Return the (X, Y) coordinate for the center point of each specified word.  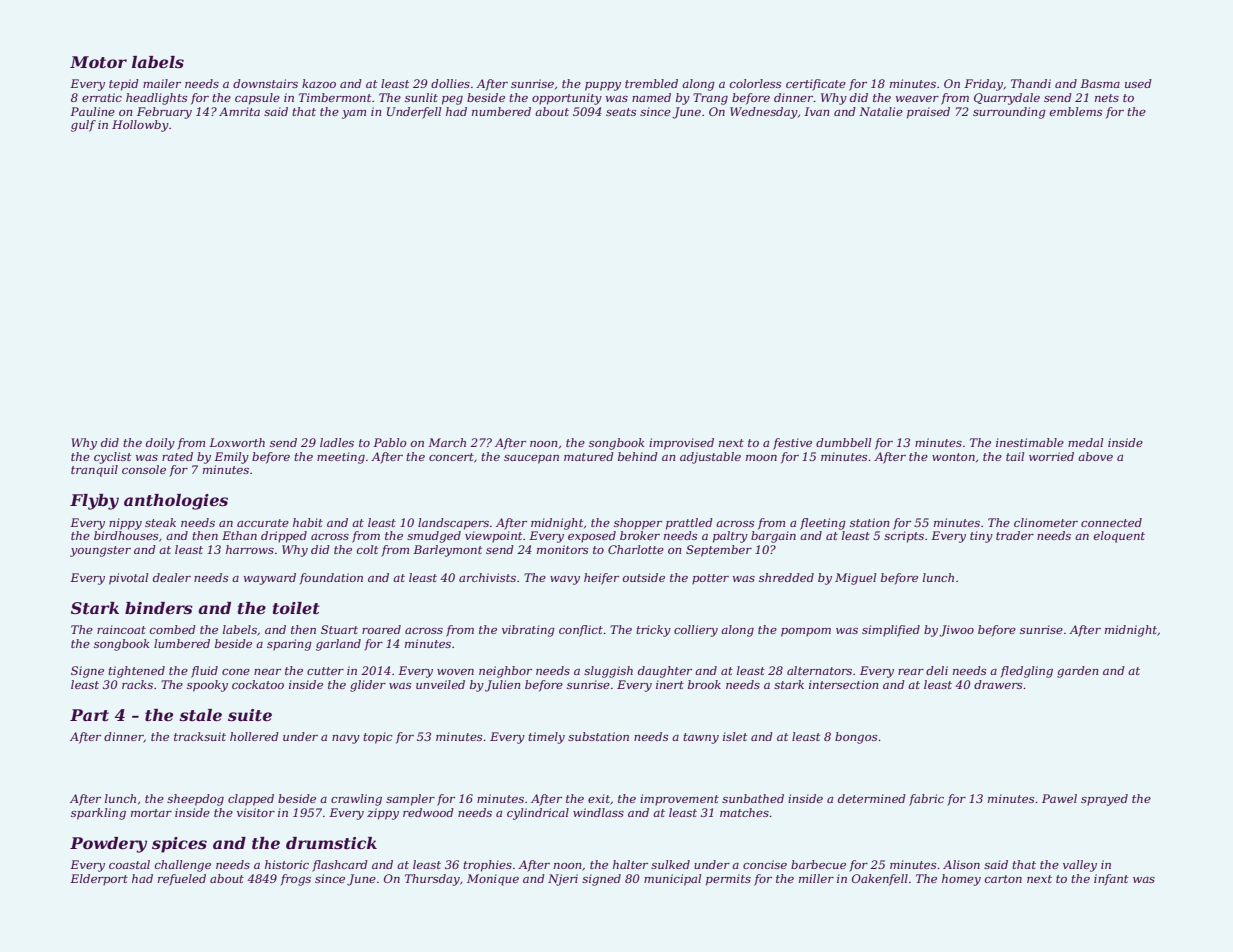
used (1138, 83)
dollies (450, 83)
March (447, 442)
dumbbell (843, 442)
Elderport (99, 880)
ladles (337, 442)
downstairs (265, 83)
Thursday (432, 880)
